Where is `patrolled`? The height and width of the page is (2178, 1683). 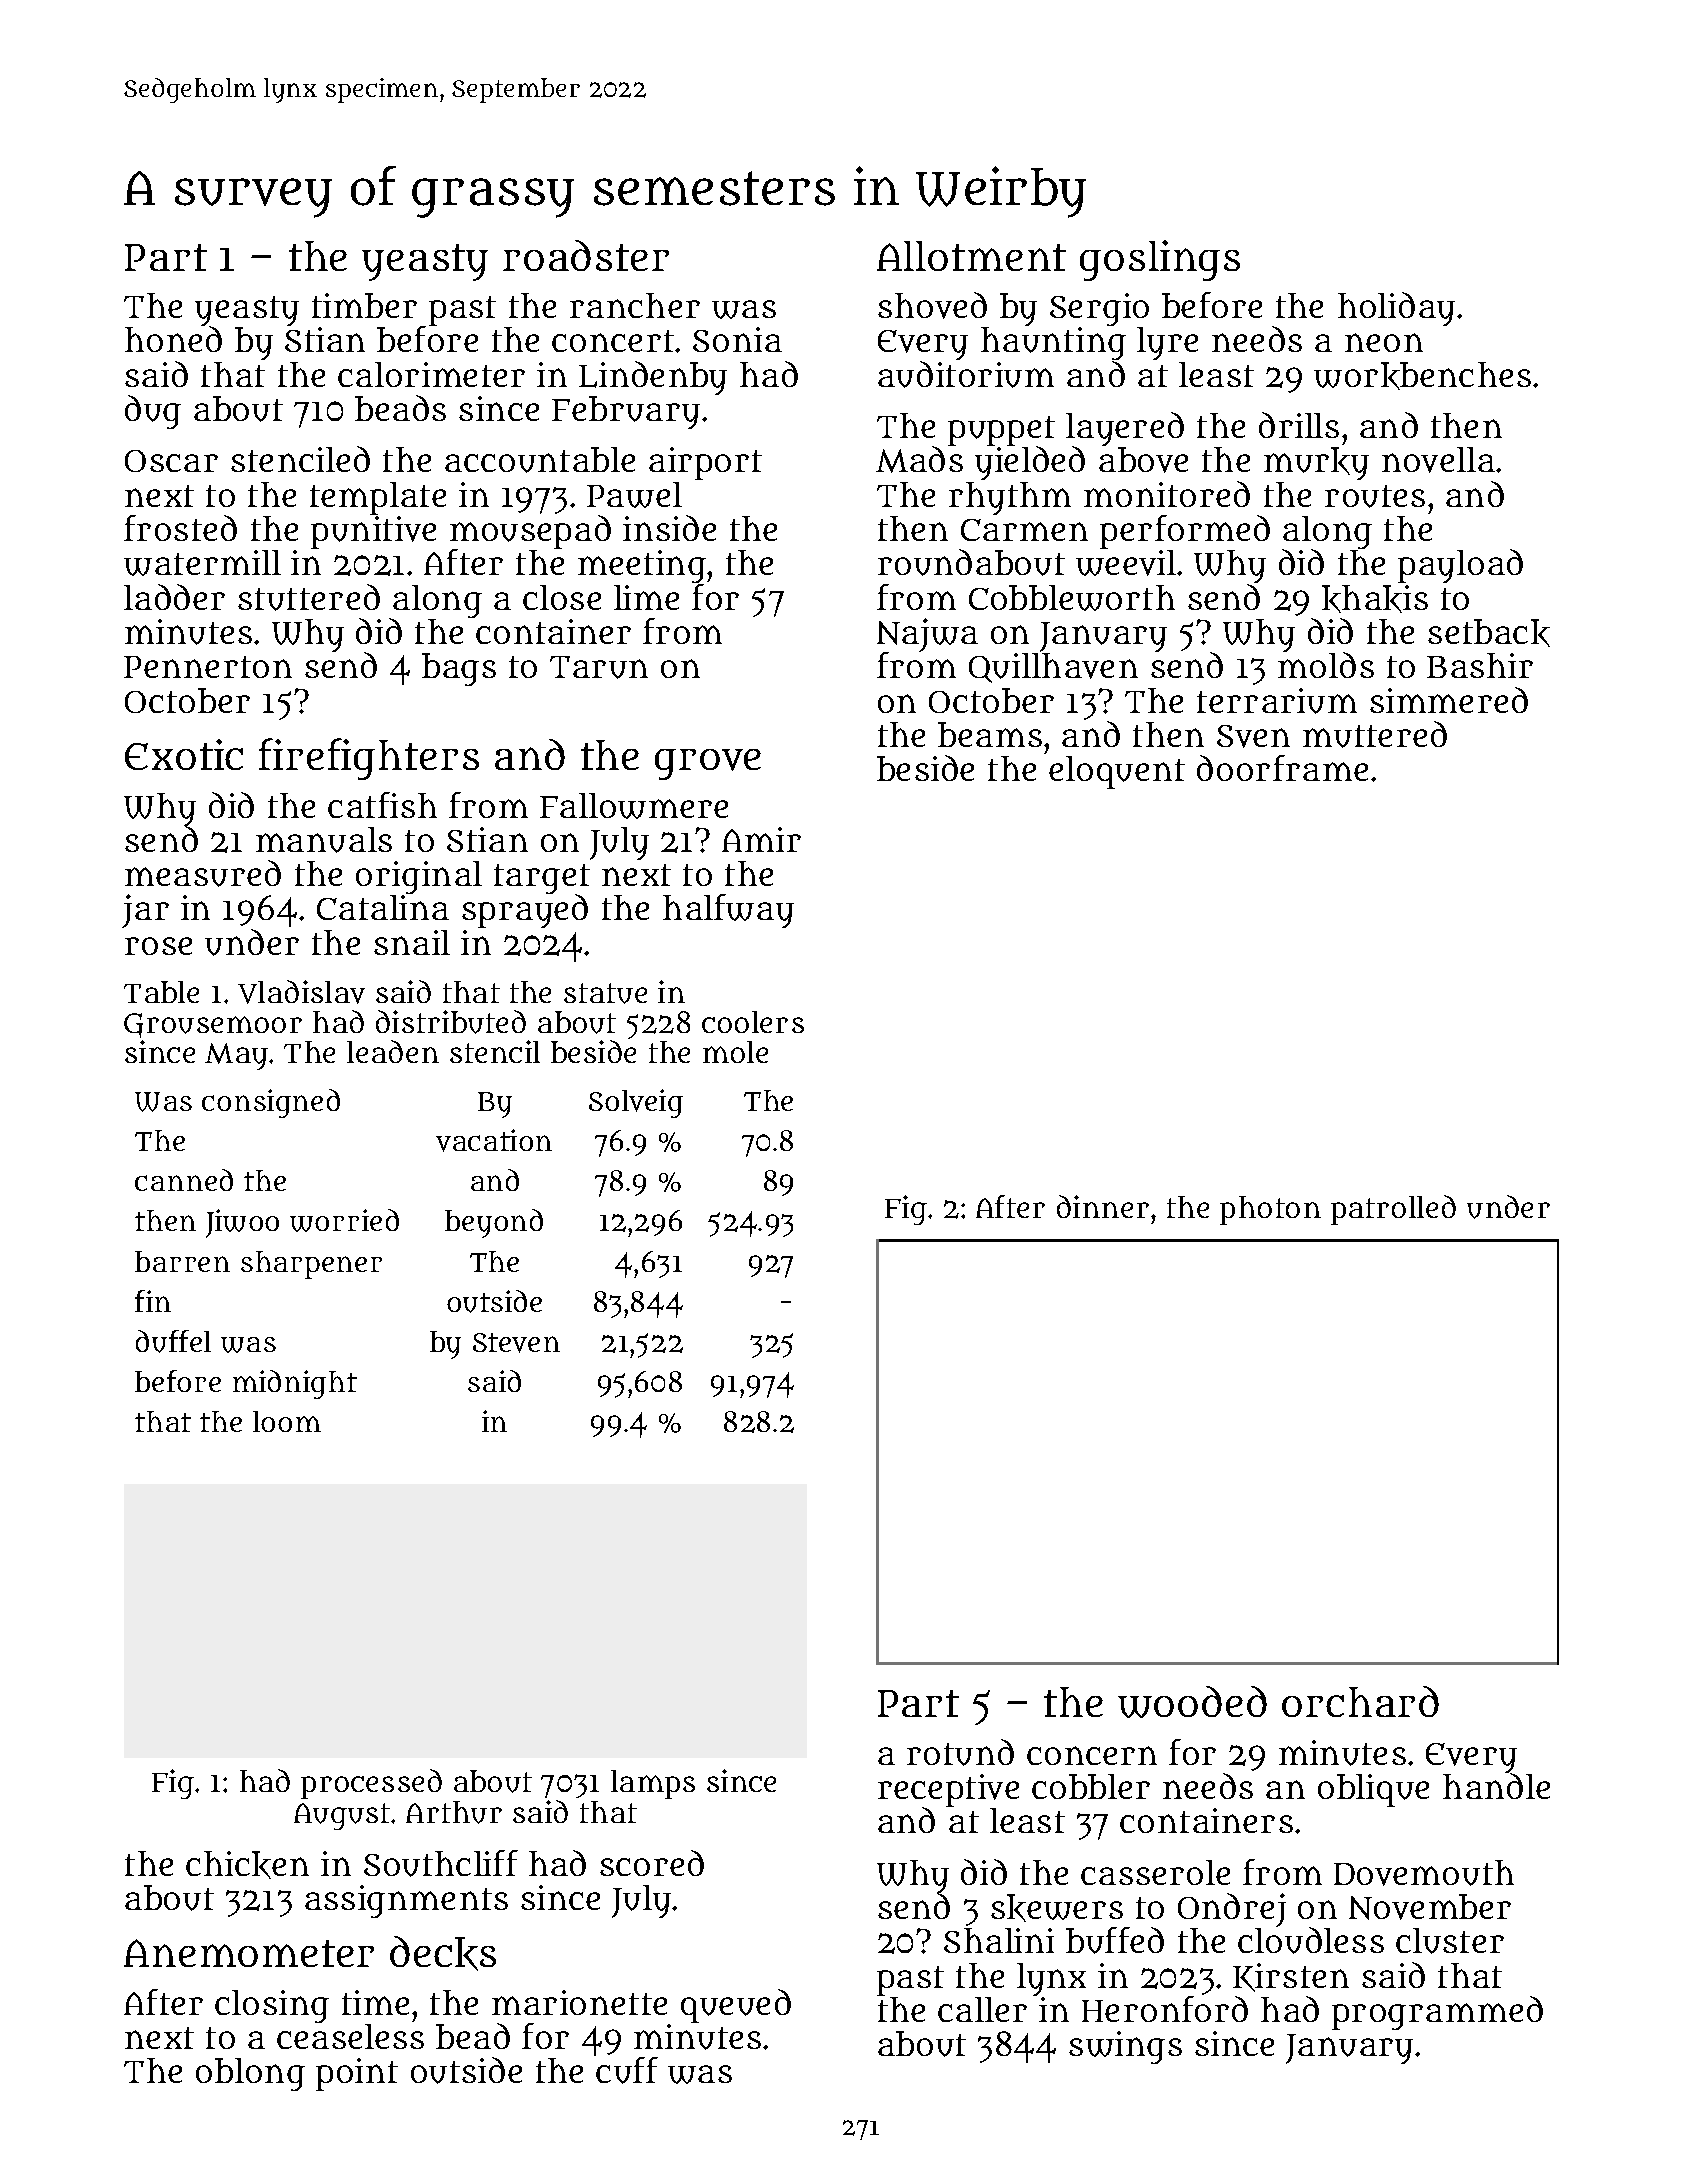 patrolled is located at coordinates (1393, 1210).
